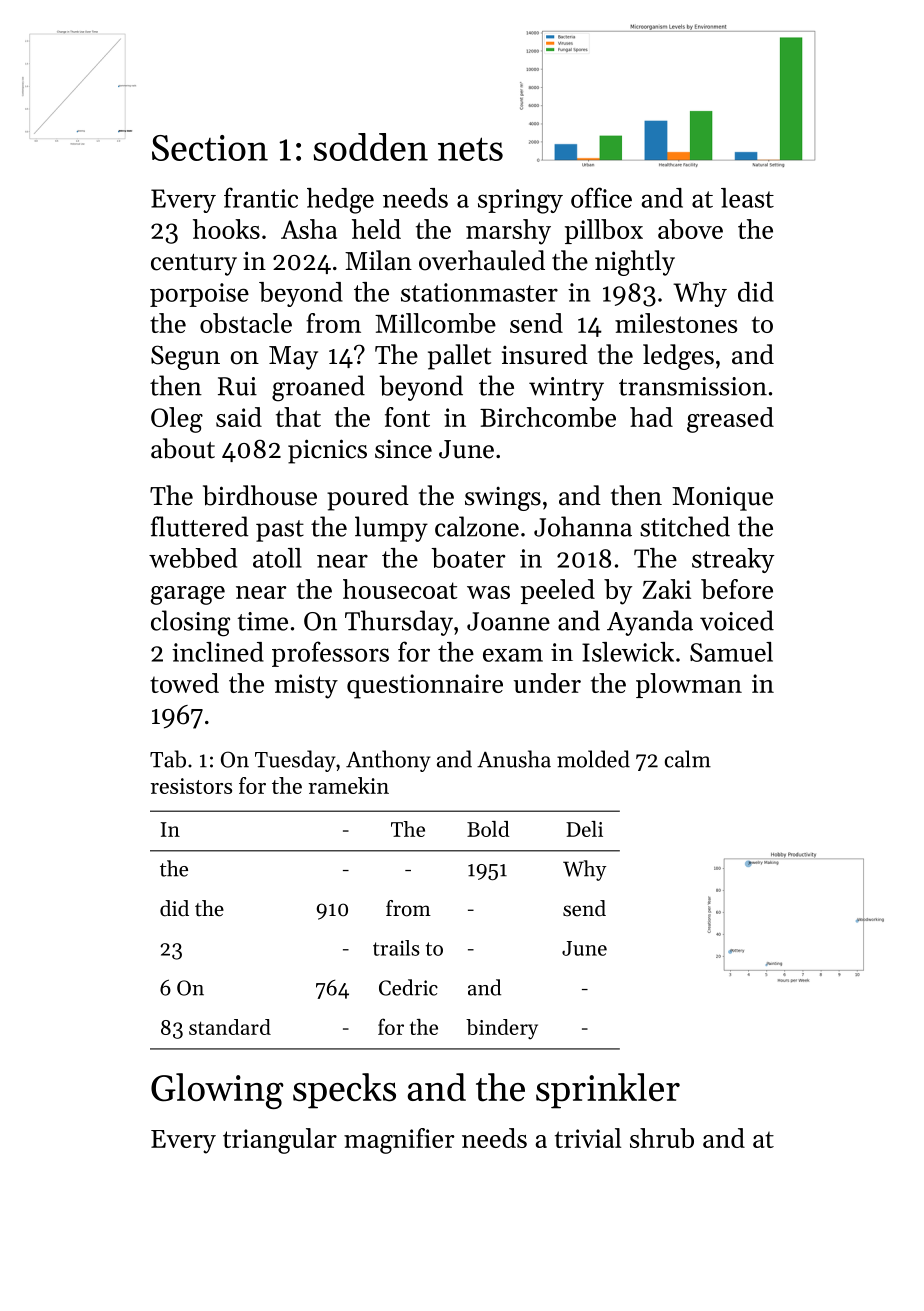 The height and width of the screenshot is (1311, 924). What do you see at coordinates (370, 147) in the screenshot?
I see `sodden` at bounding box center [370, 147].
